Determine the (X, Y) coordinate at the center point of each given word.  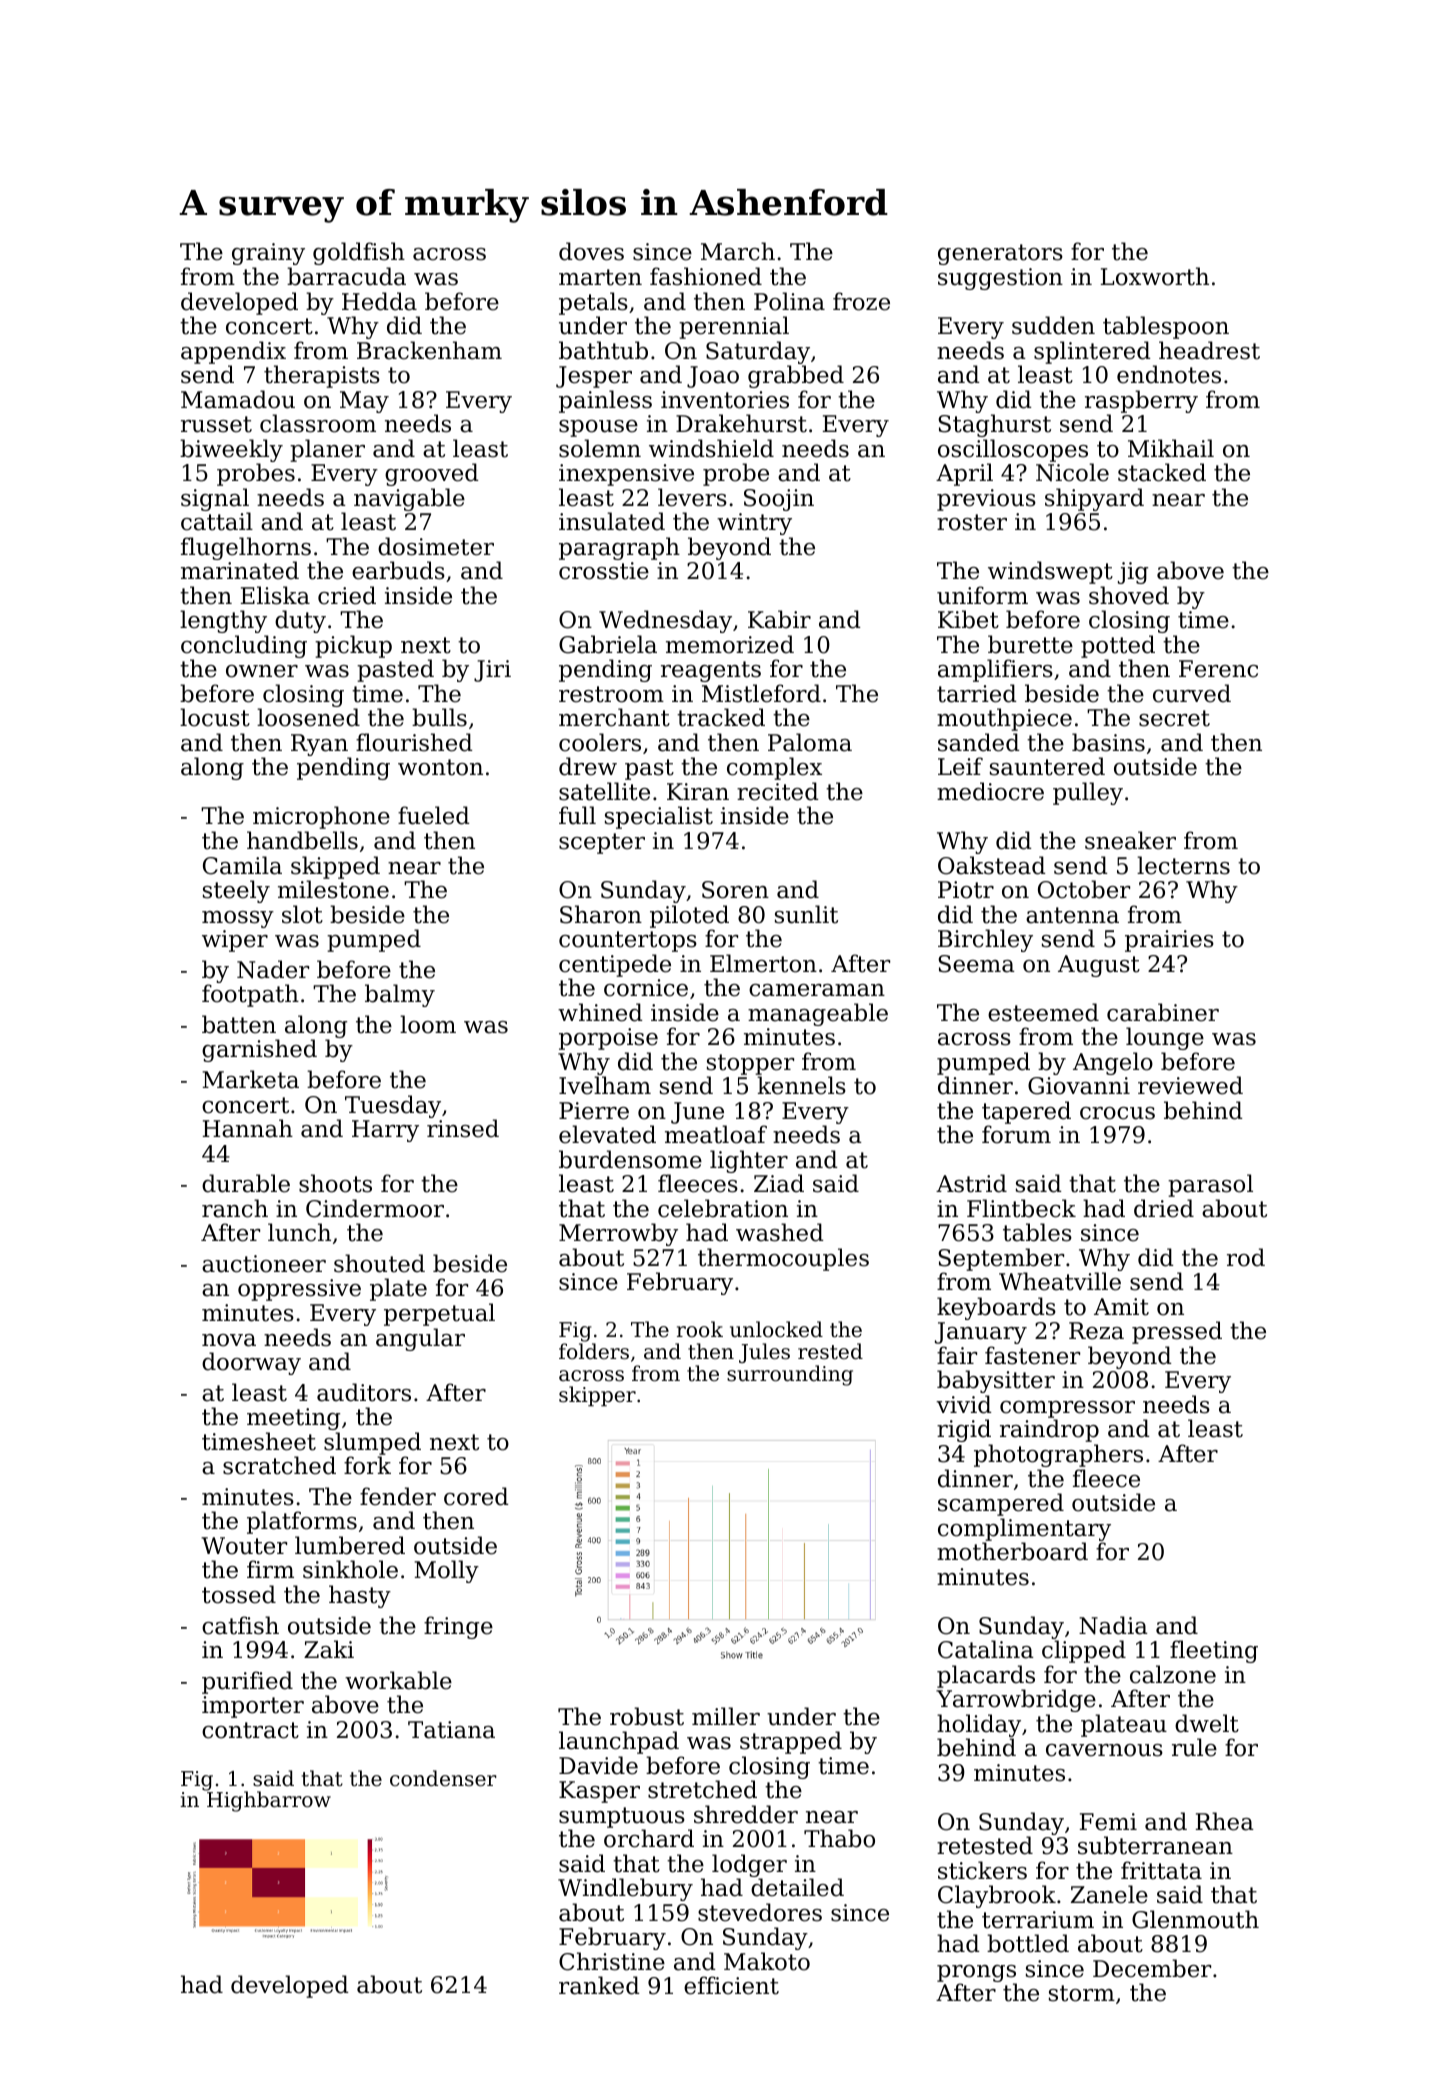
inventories (725, 400)
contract (250, 1730)
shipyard (1094, 499)
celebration (723, 1208)
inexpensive (626, 475)
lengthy (223, 621)
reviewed (1190, 1085)
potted (1118, 646)
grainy (268, 254)
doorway (251, 1363)
